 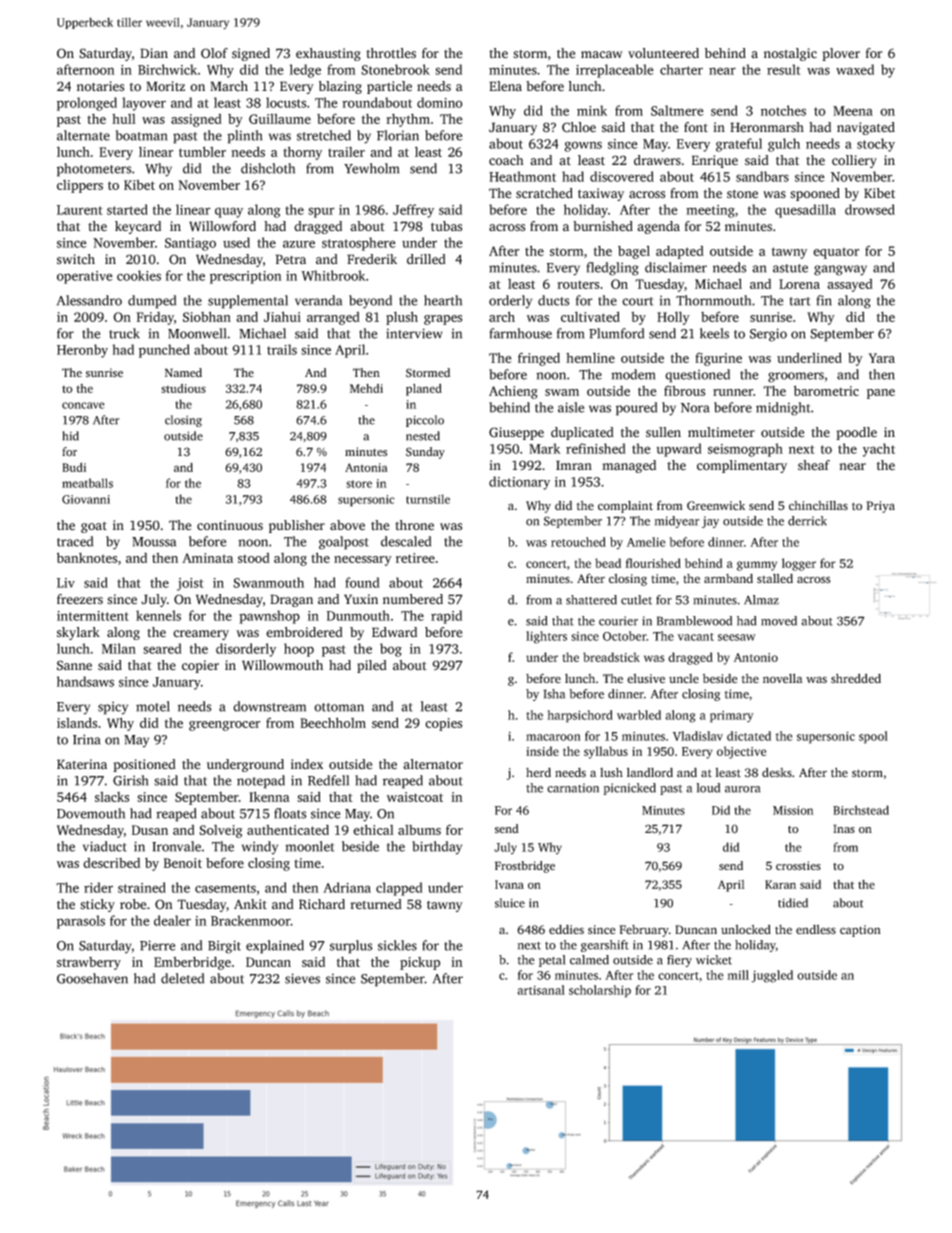 I want to click on juggled, so click(x=772, y=976).
